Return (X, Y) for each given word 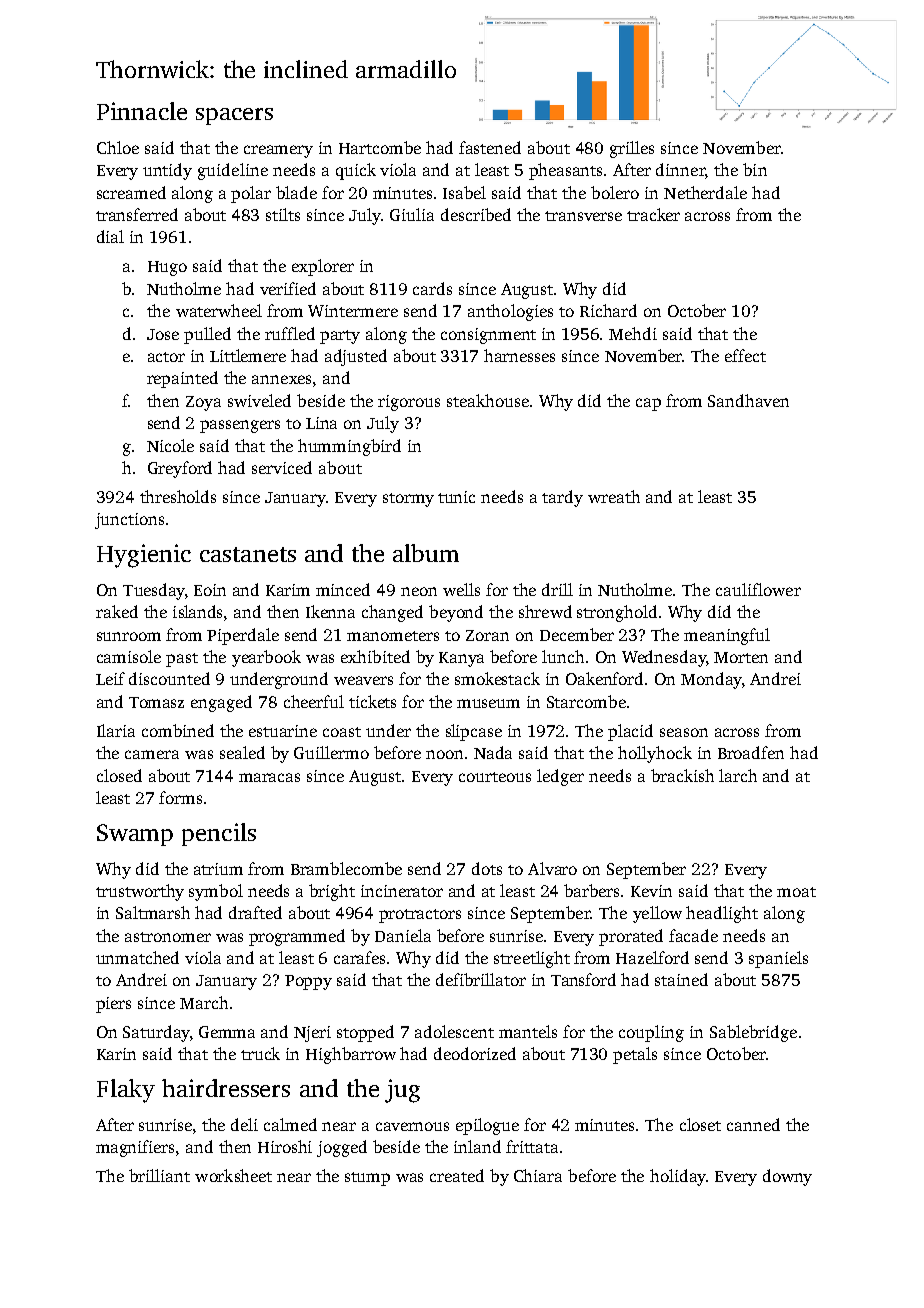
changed (392, 613)
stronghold (617, 613)
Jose (163, 334)
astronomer (168, 937)
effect (745, 355)
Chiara (538, 1175)
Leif (110, 678)
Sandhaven (748, 400)
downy (787, 1177)
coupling (651, 1033)
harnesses (519, 355)
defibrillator (481, 979)
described (476, 214)
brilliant (159, 1175)
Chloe (118, 147)
